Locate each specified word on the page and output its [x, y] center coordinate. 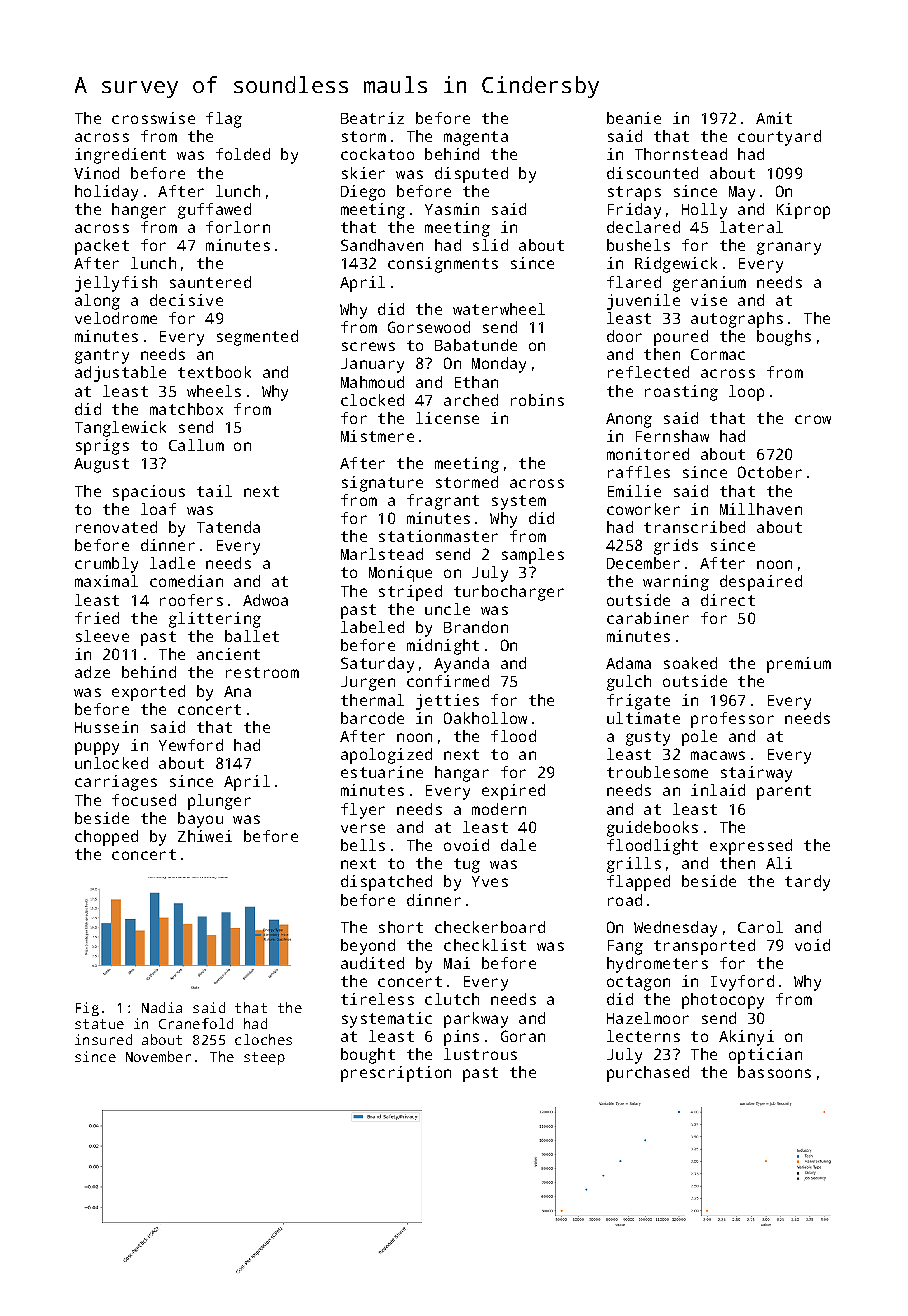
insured [103, 1039]
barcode [372, 718]
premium [799, 665]
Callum [196, 445]
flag [224, 120]
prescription [396, 1074]
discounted [652, 173]
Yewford [191, 745]
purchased [648, 1074]
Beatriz [372, 118]
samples [533, 556]
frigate [638, 702]
